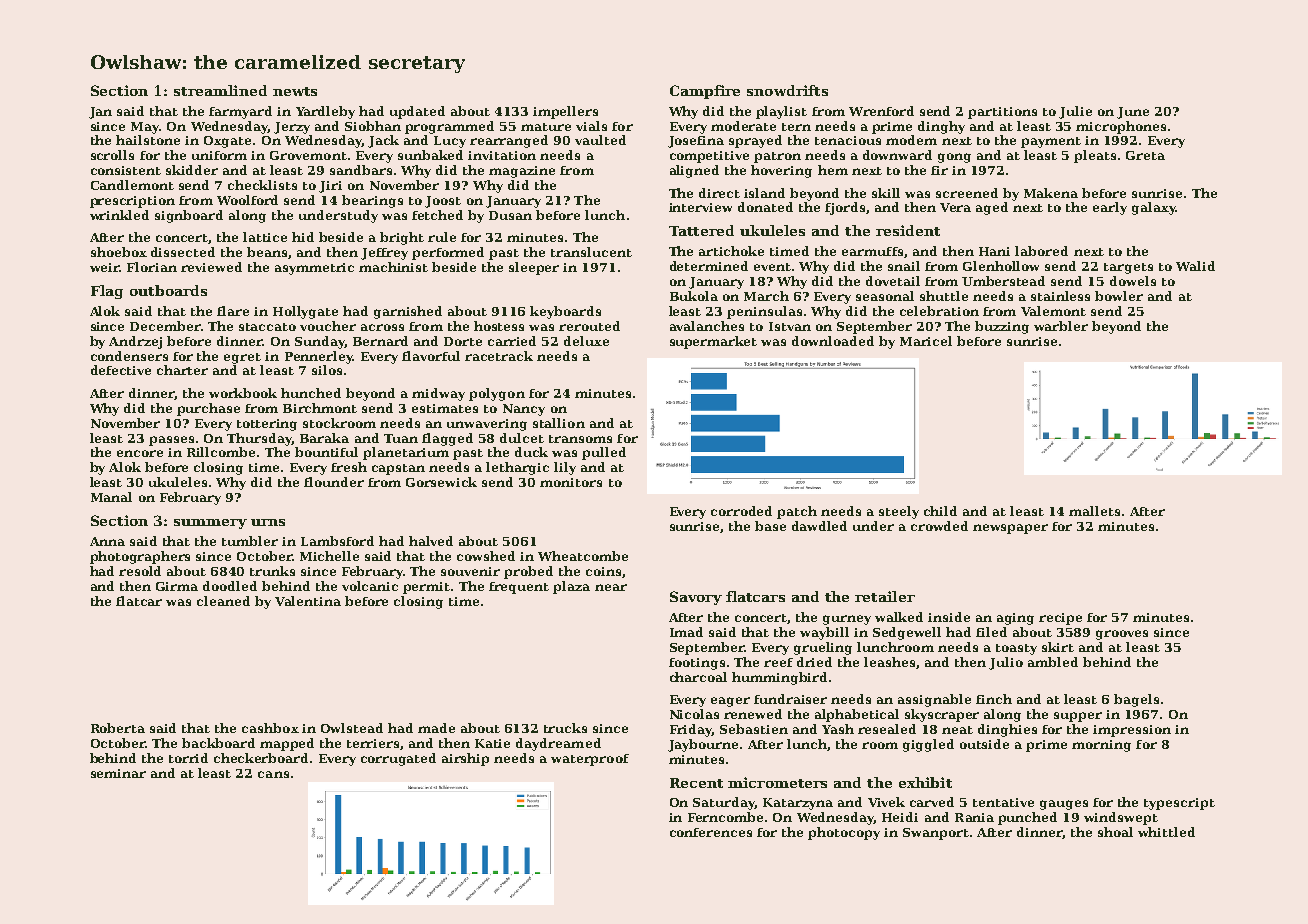  I want to click on conferences, so click(711, 832).
